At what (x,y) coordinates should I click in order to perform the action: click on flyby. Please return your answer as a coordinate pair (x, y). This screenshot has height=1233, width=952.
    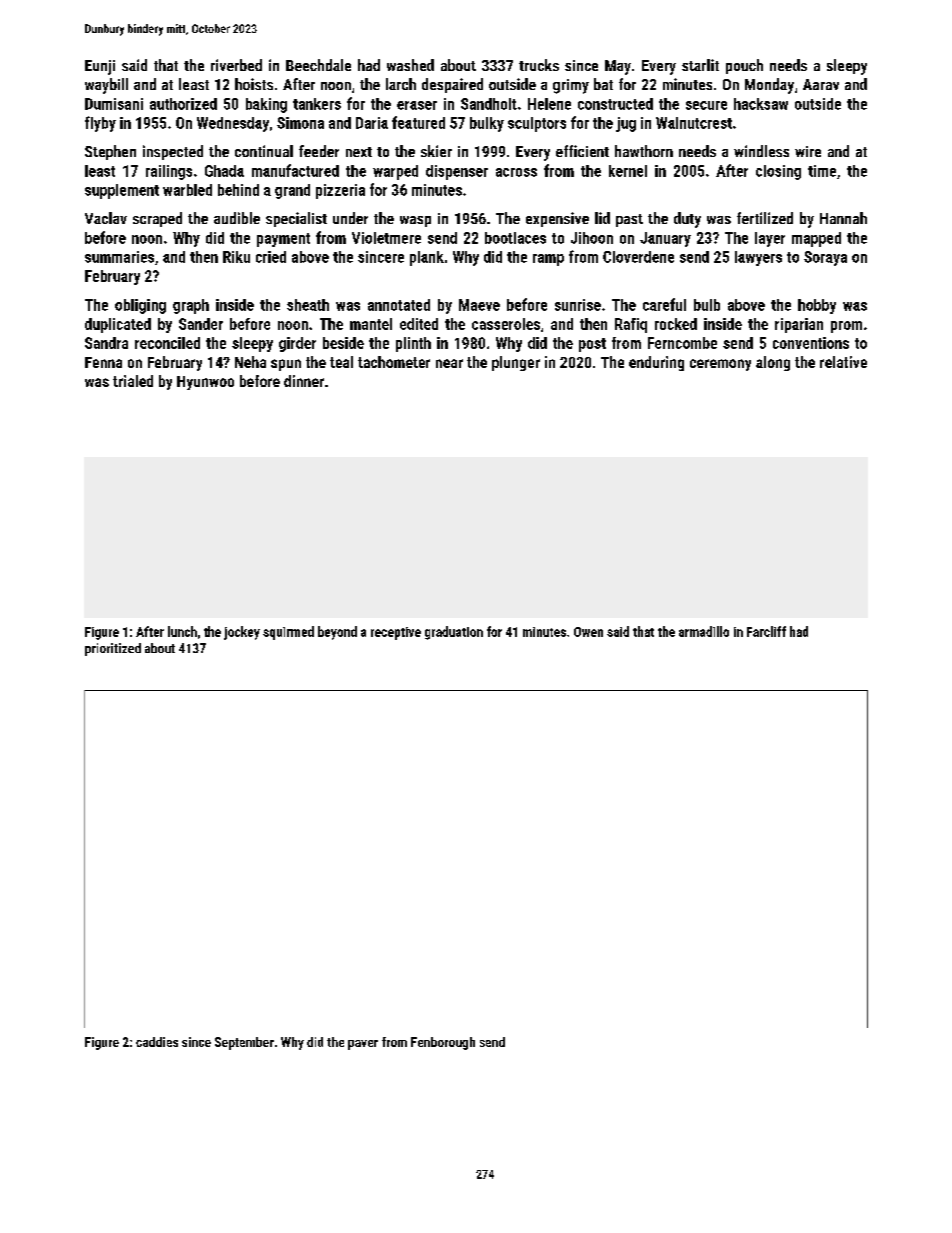
    Looking at the image, I should click on (100, 124).
